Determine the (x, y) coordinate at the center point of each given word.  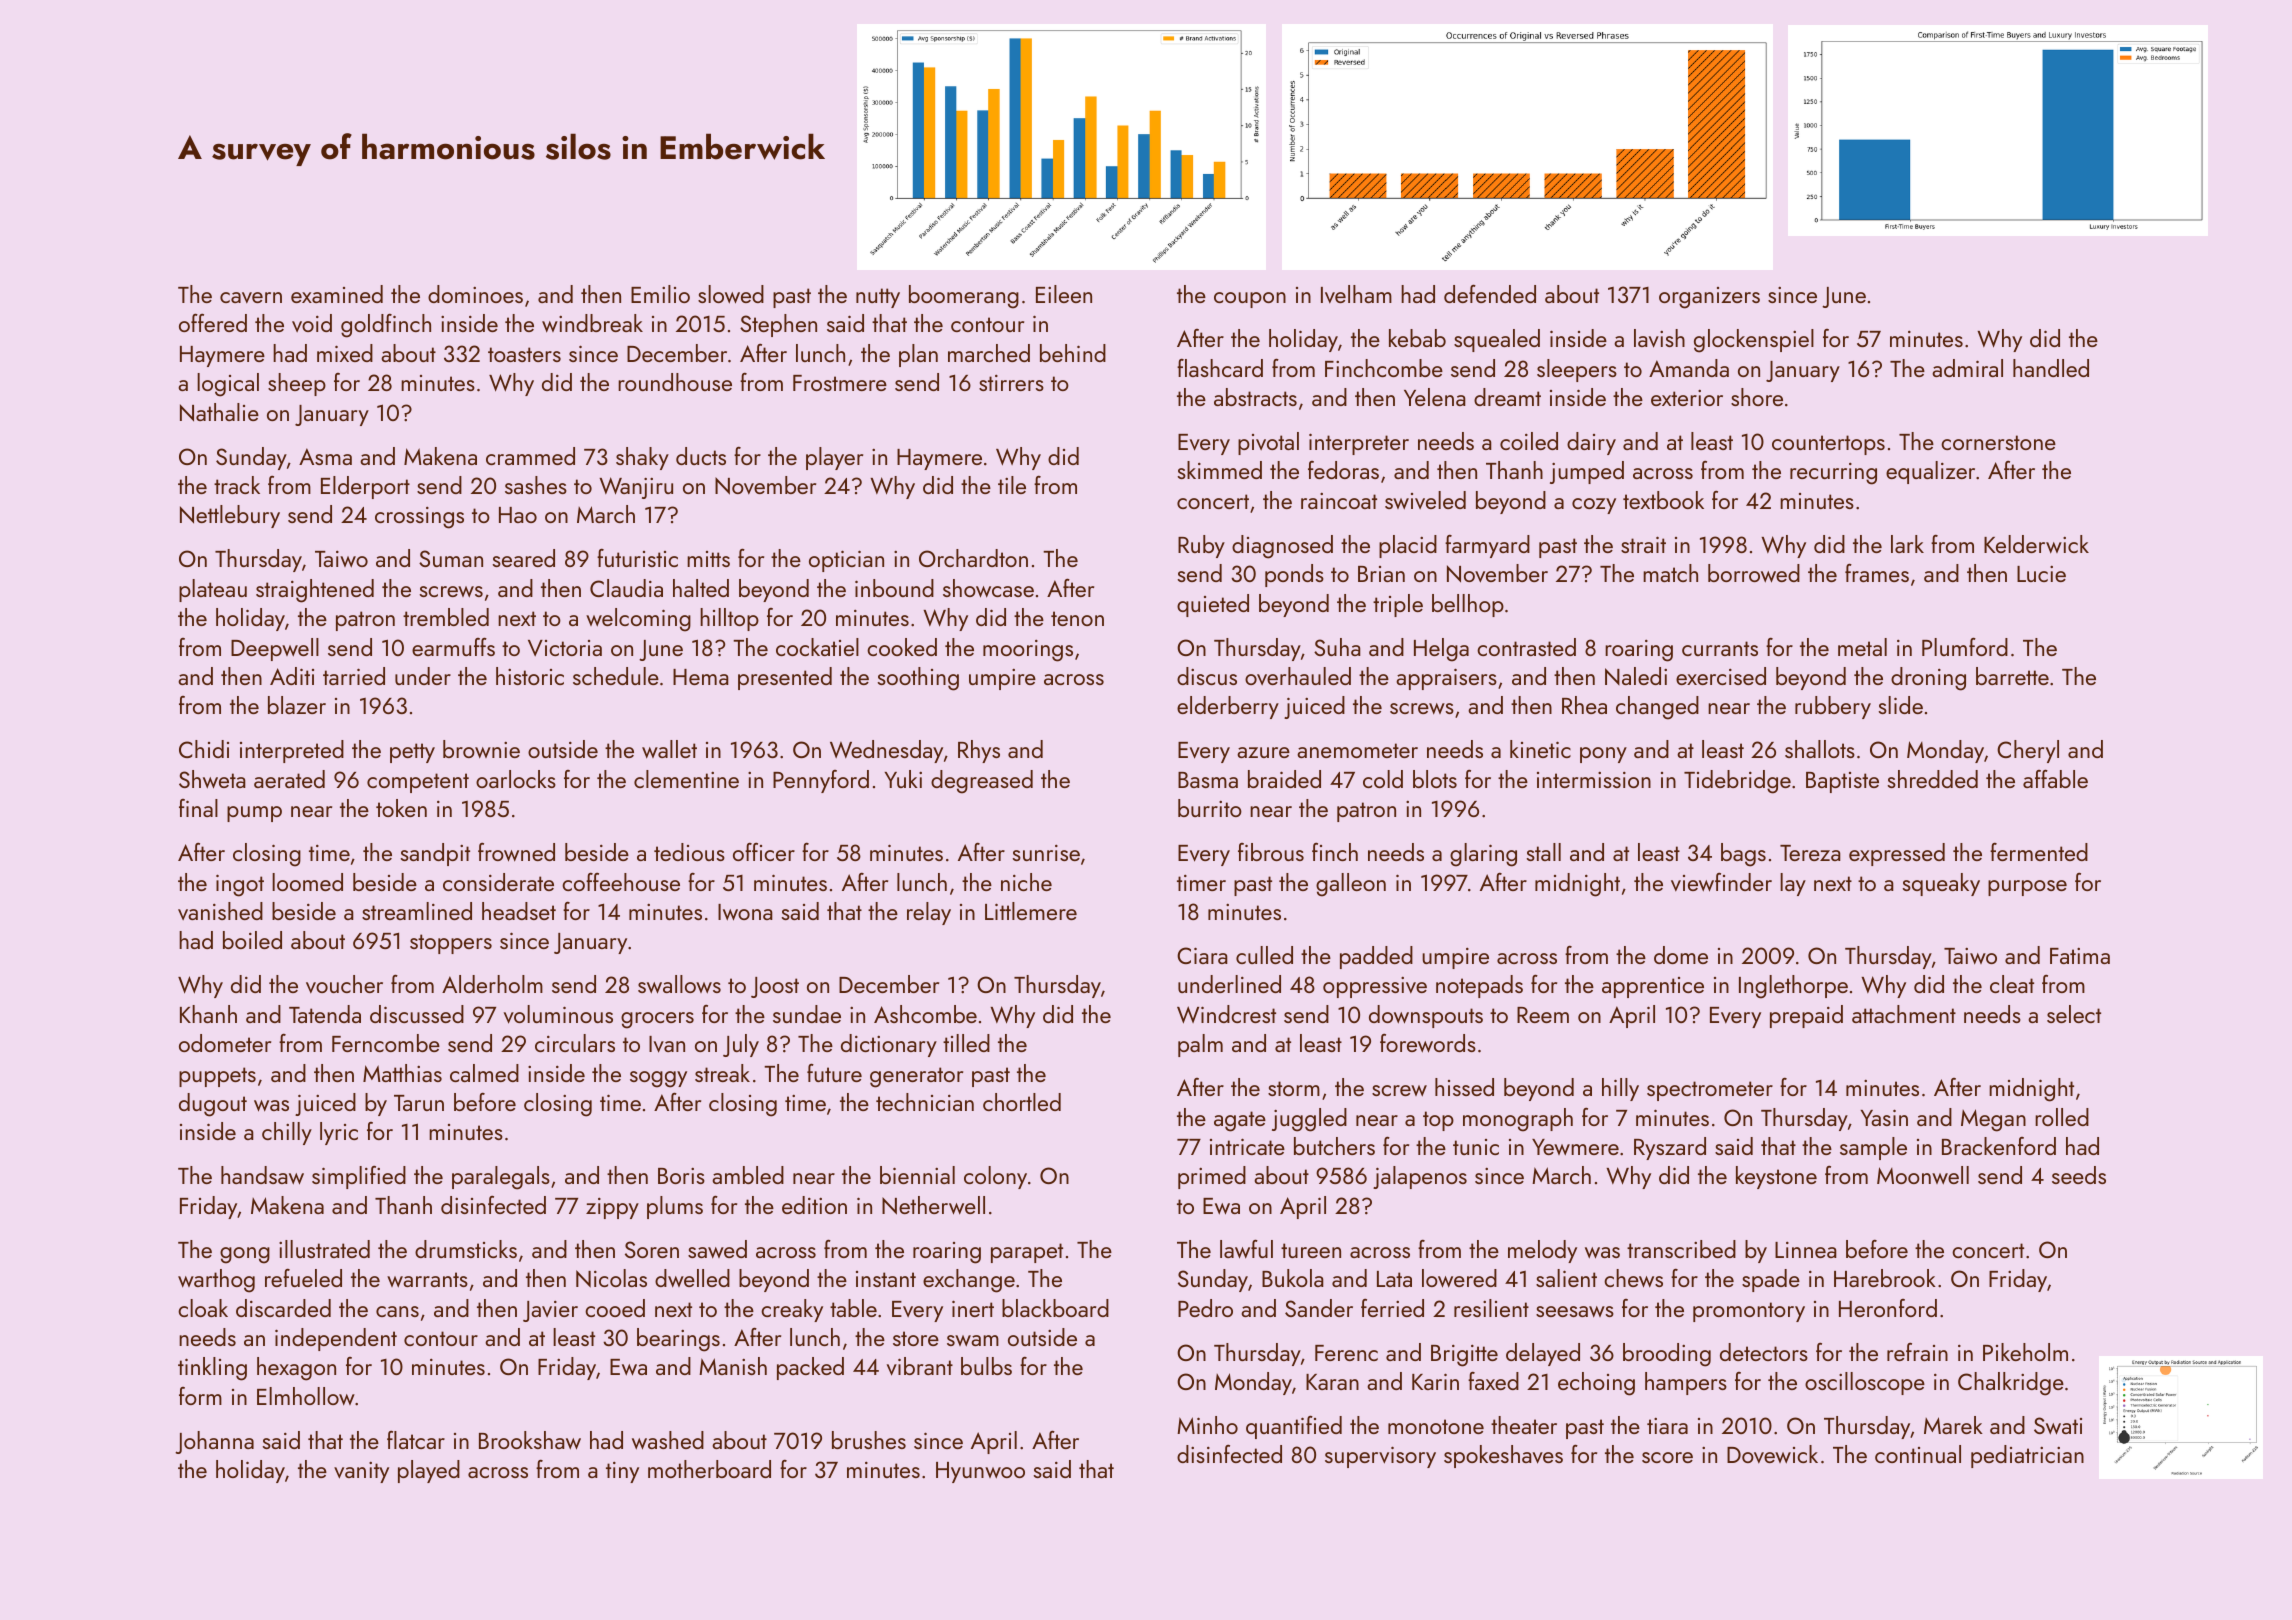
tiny (622, 1472)
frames (1877, 572)
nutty (878, 298)
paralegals (501, 1178)
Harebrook (1885, 1278)
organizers (1709, 298)
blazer (297, 705)
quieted (1213, 605)
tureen (1311, 1250)
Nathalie (219, 412)
